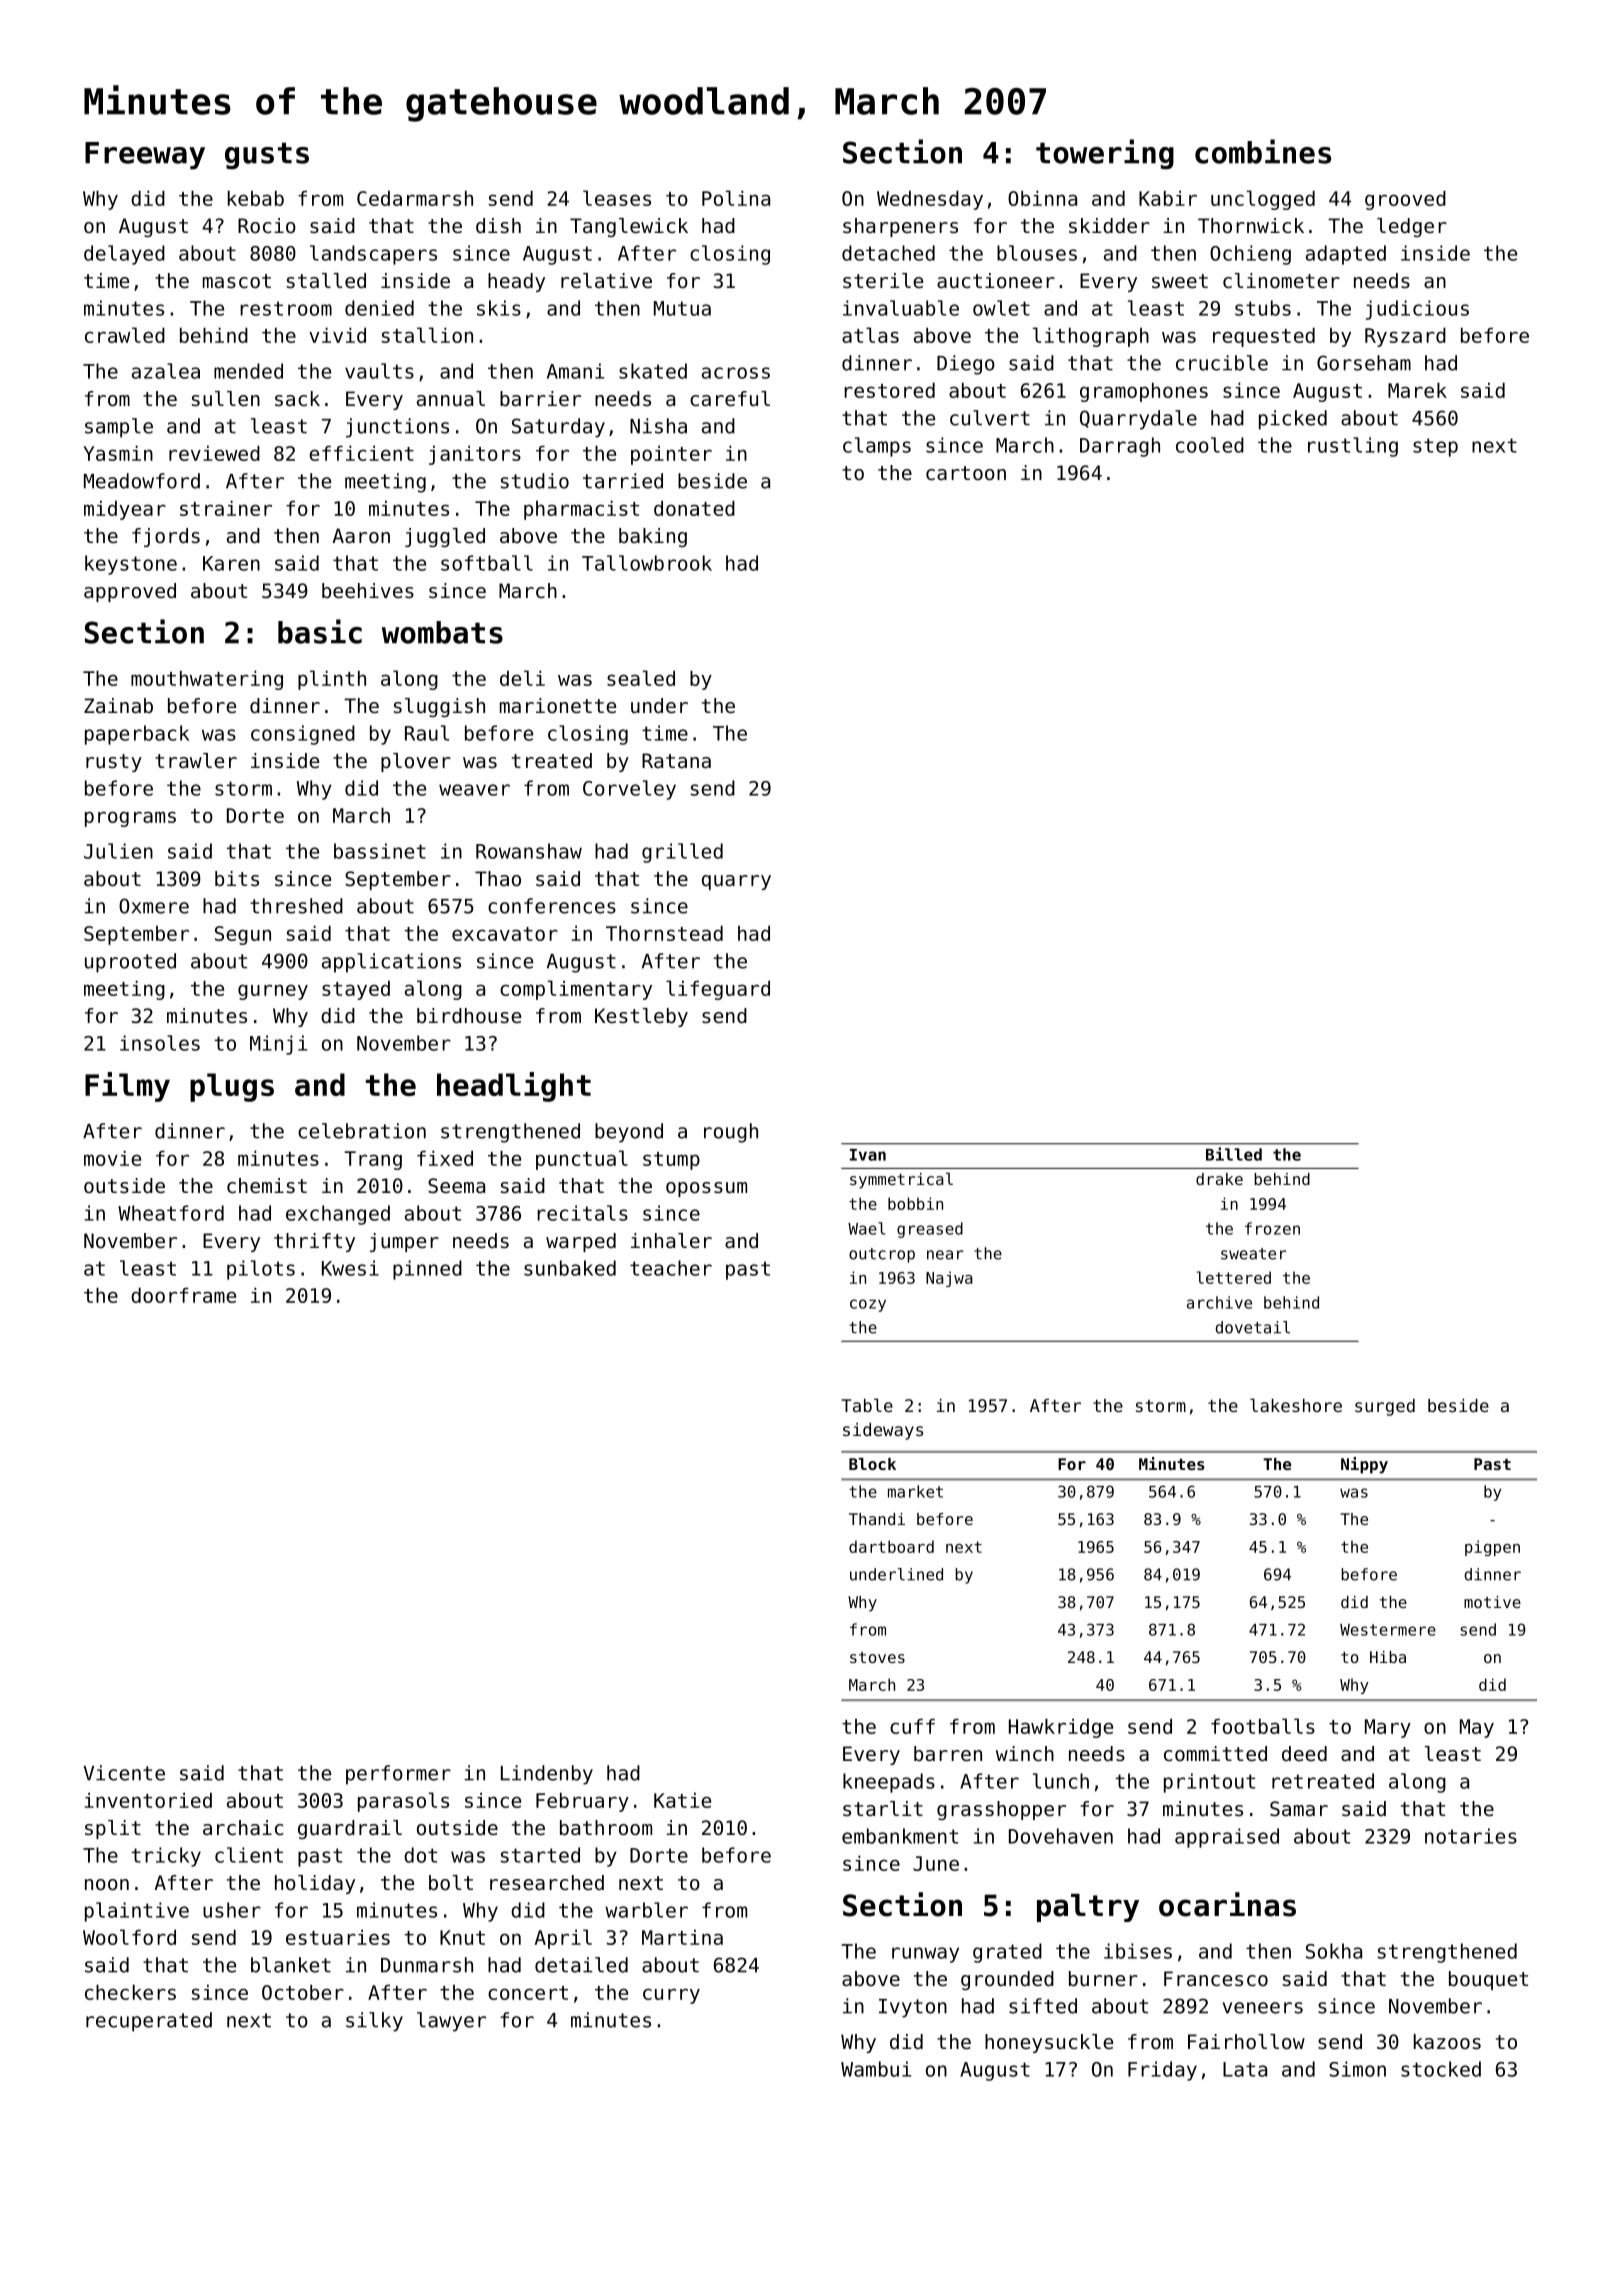 The image size is (1620, 2292). Describe the element at coordinates (676, 761) in the image. I see `Ratana` at that location.
